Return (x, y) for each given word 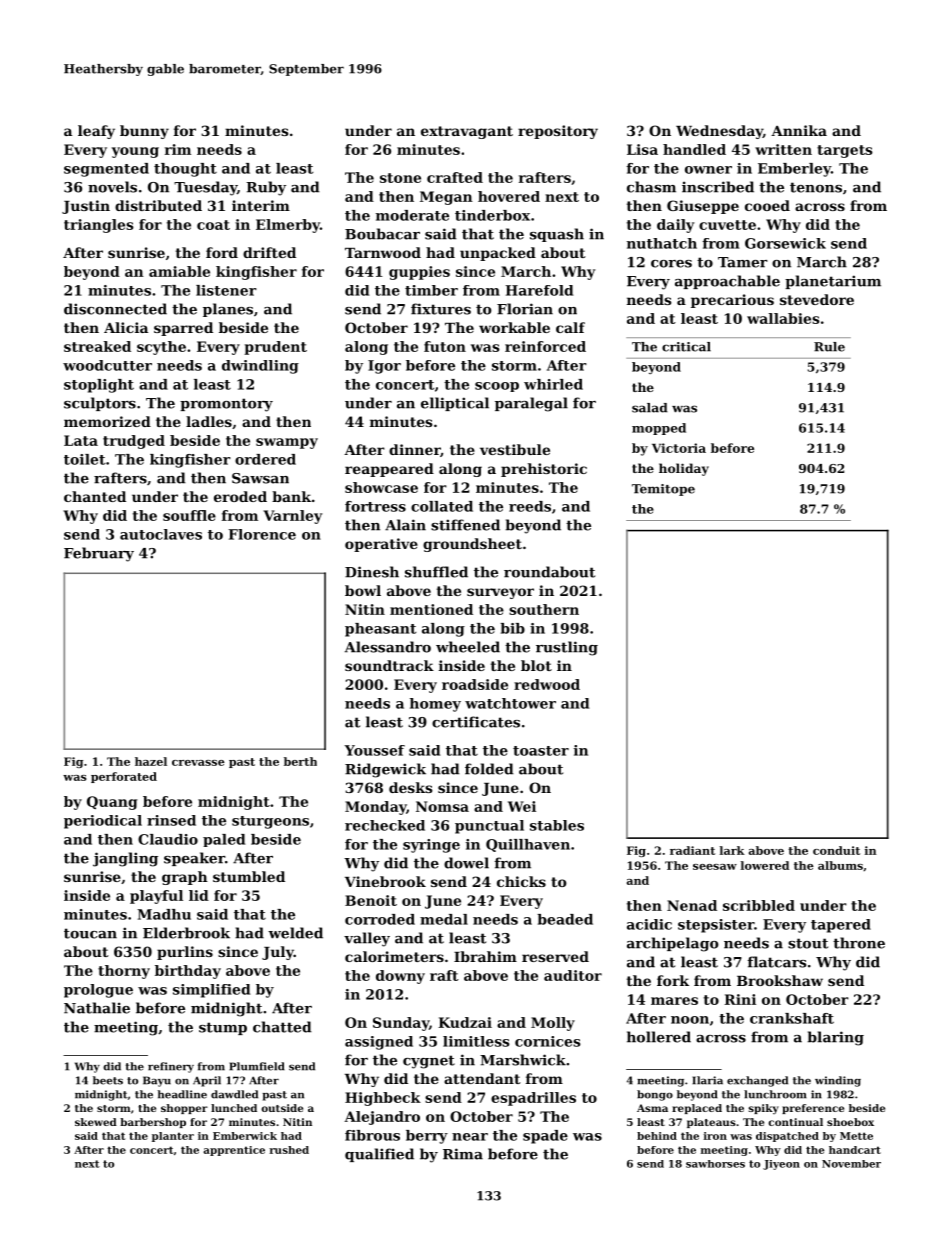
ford (222, 252)
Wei (522, 806)
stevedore (817, 299)
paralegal (531, 404)
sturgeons (270, 822)
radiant (692, 850)
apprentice (234, 1151)
